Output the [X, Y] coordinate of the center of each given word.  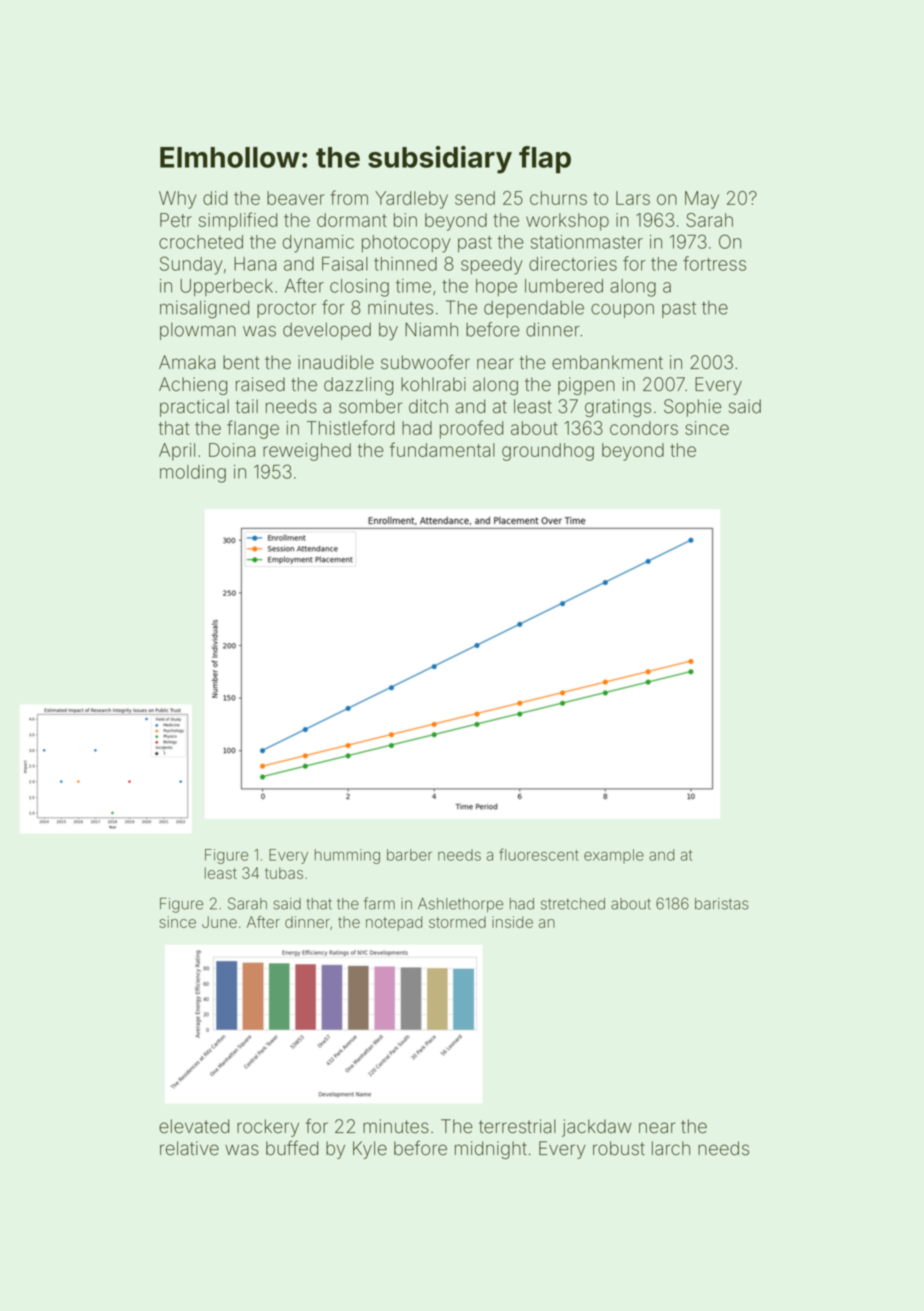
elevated [194, 1126]
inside [512, 922]
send [475, 198]
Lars [633, 198]
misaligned [205, 309]
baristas [722, 904]
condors [644, 428]
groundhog [548, 452]
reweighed [307, 452]
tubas [284, 873]
